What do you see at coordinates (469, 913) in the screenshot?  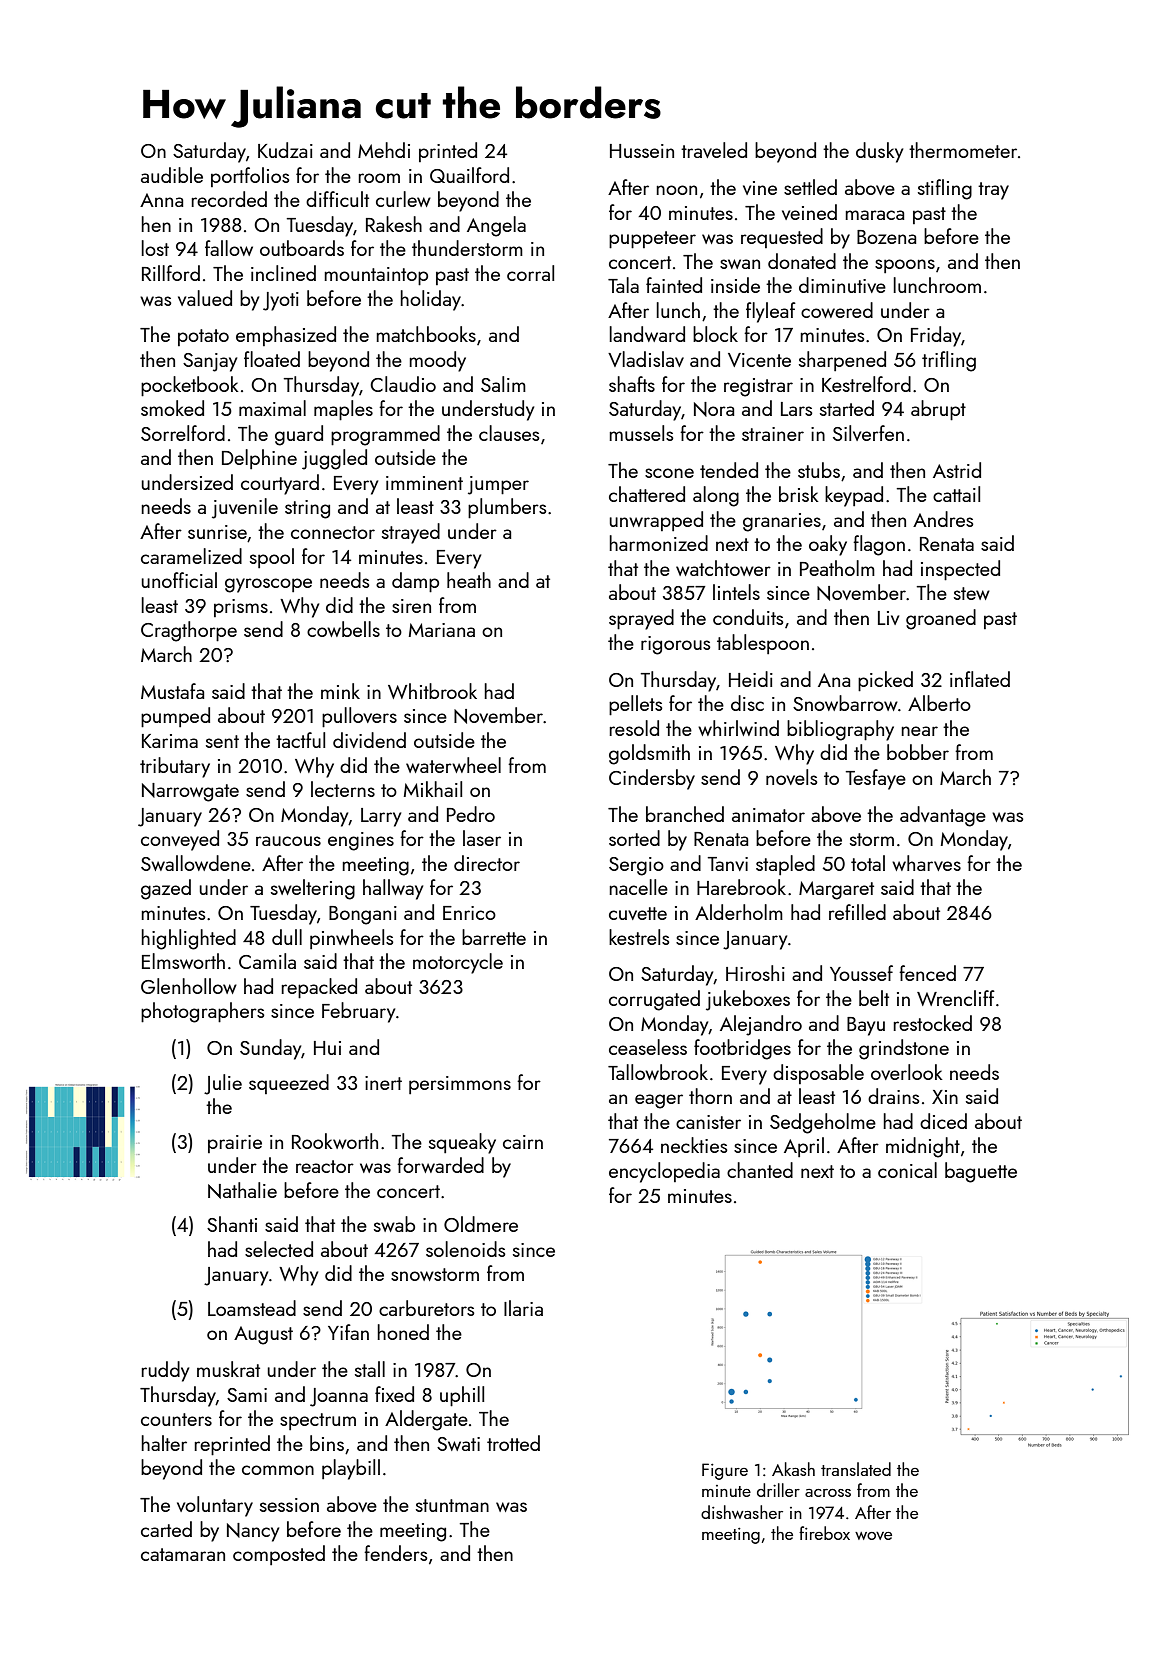 I see `Enrico` at bounding box center [469, 913].
